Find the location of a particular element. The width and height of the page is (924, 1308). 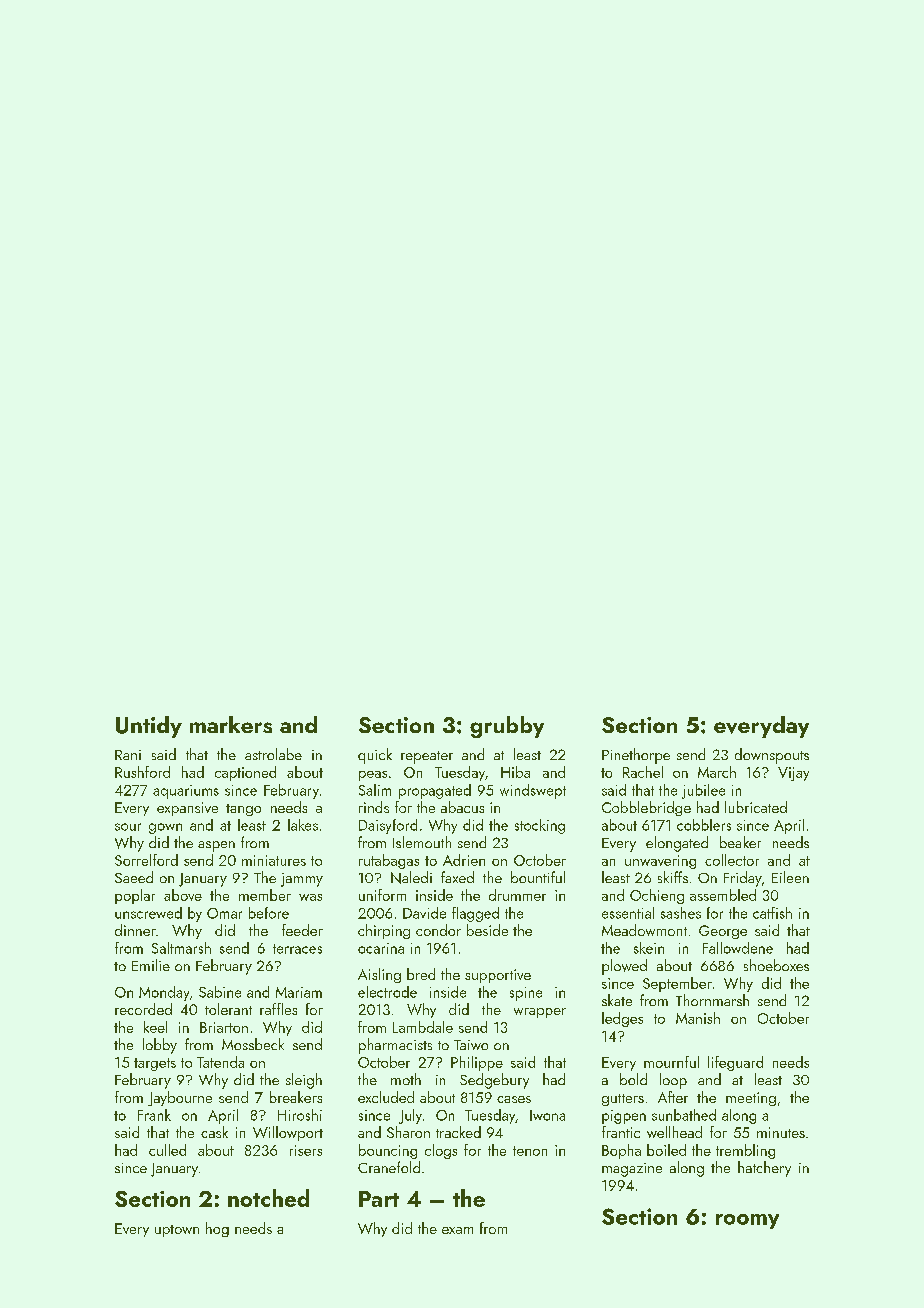

uptown is located at coordinates (177, 1231).
